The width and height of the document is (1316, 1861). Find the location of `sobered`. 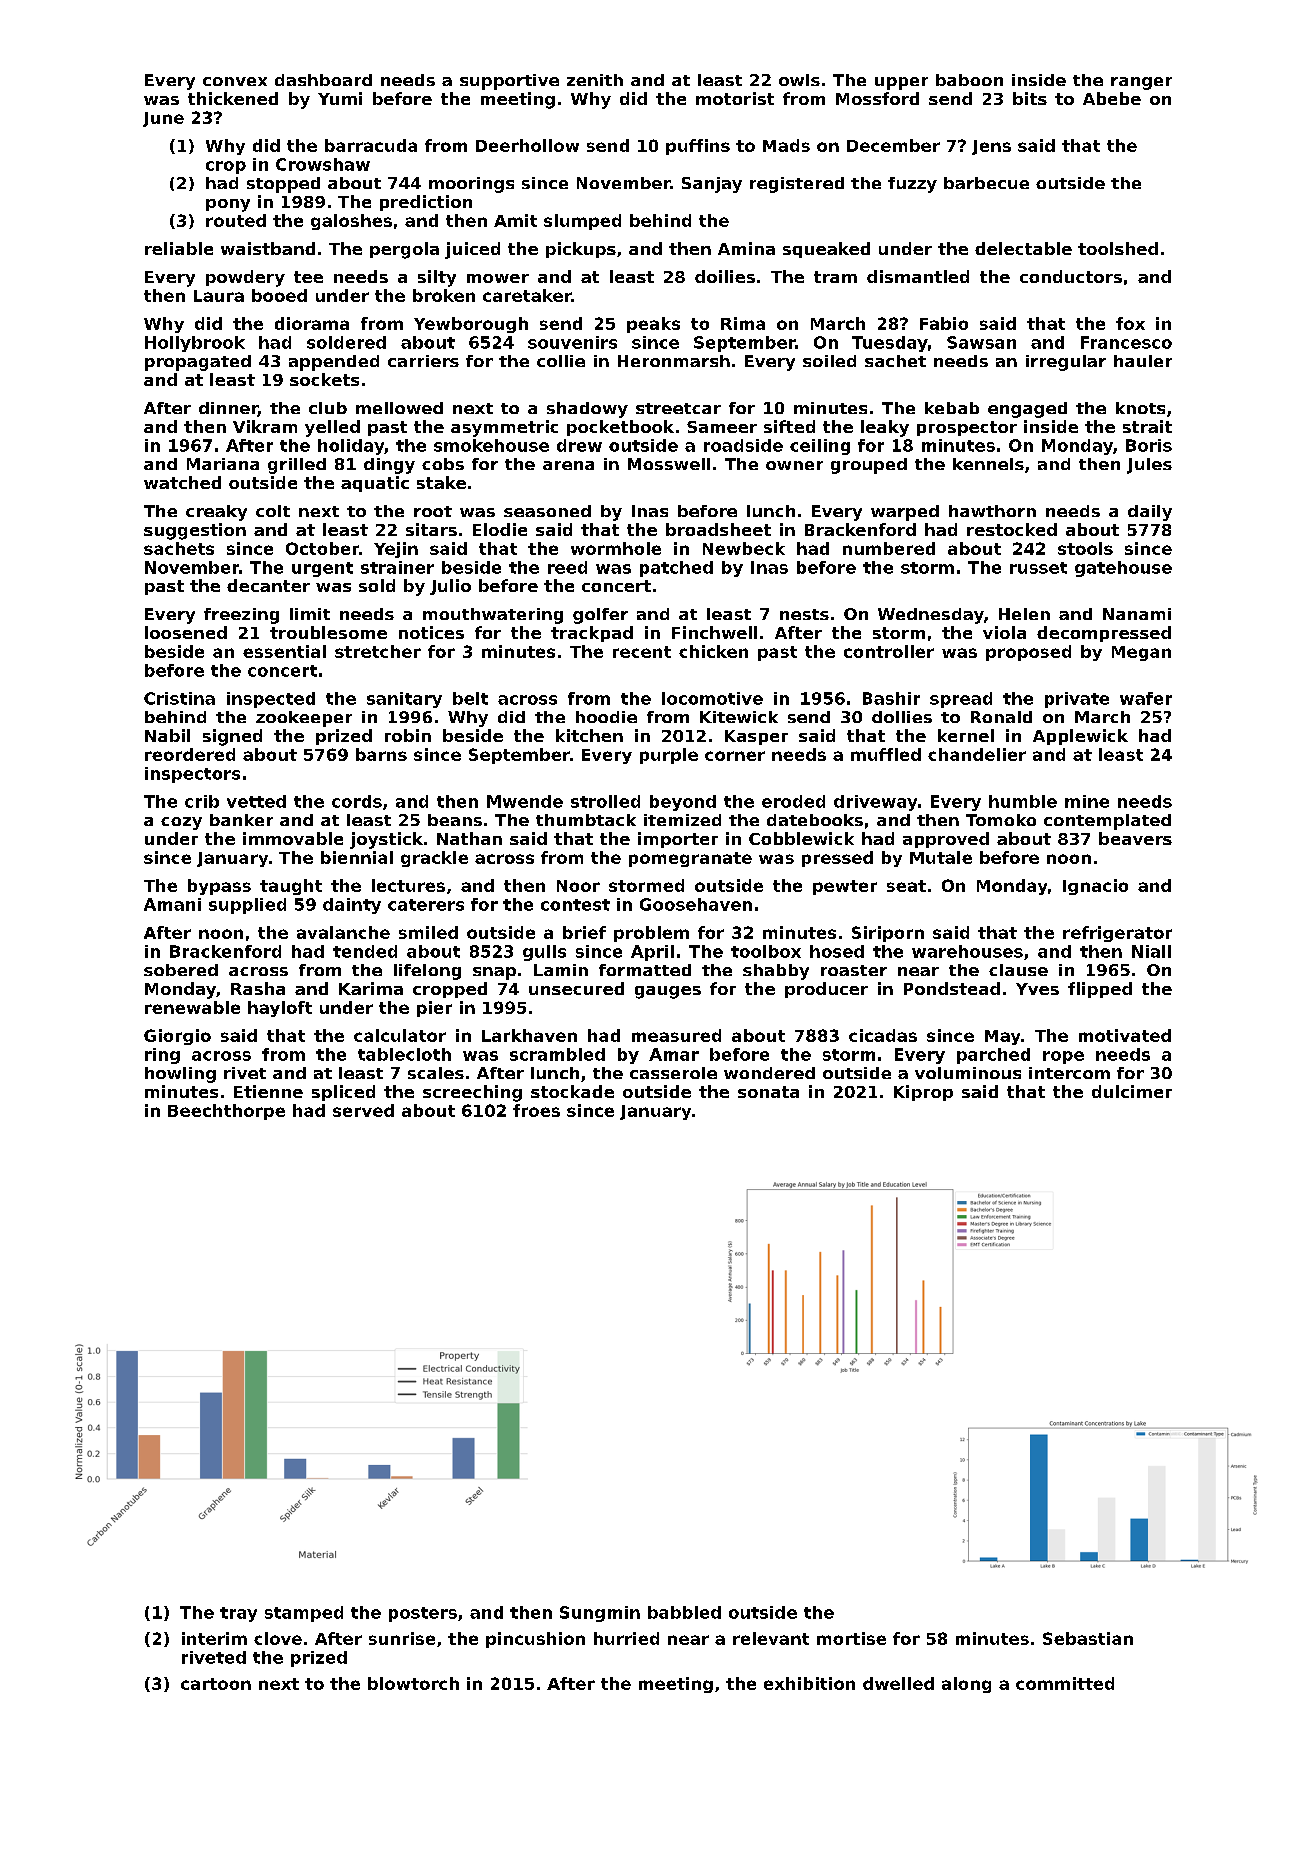

sobered is located at coordinates (181, 970).
